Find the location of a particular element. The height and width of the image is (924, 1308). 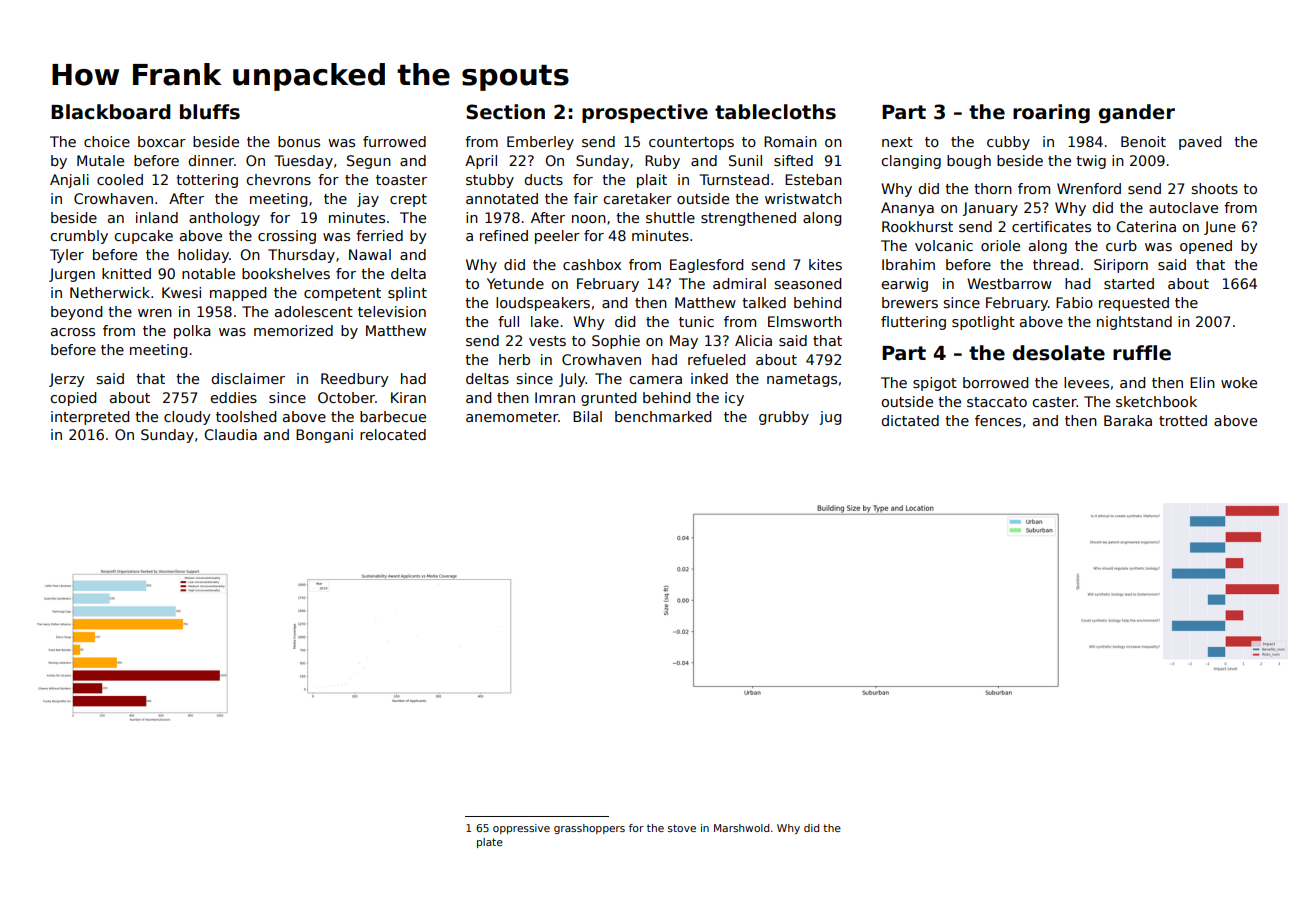

across is located at coordinates (73, 332).
